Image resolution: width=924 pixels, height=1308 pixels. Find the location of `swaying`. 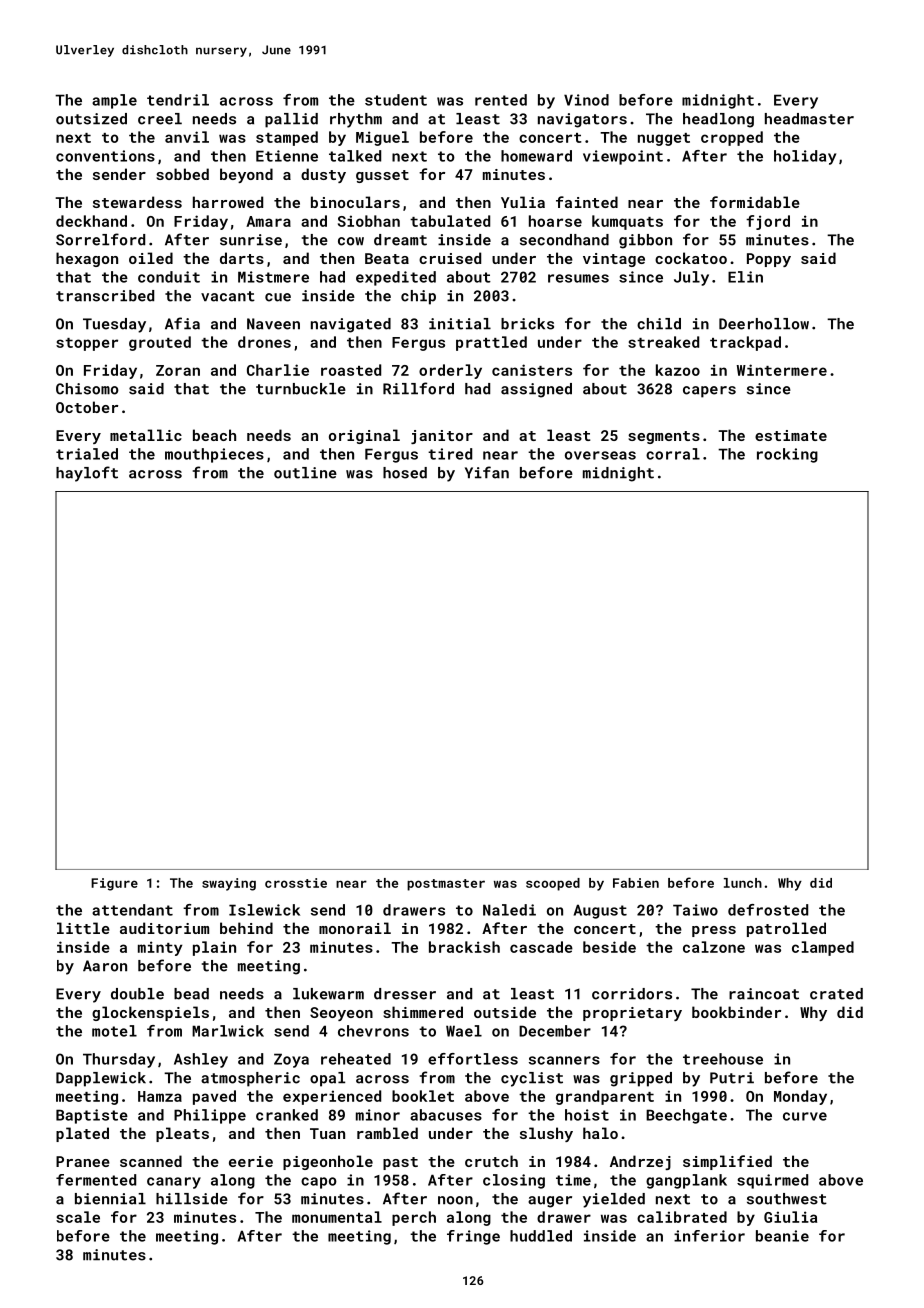

swaying is located at coordinates (229, 884).
